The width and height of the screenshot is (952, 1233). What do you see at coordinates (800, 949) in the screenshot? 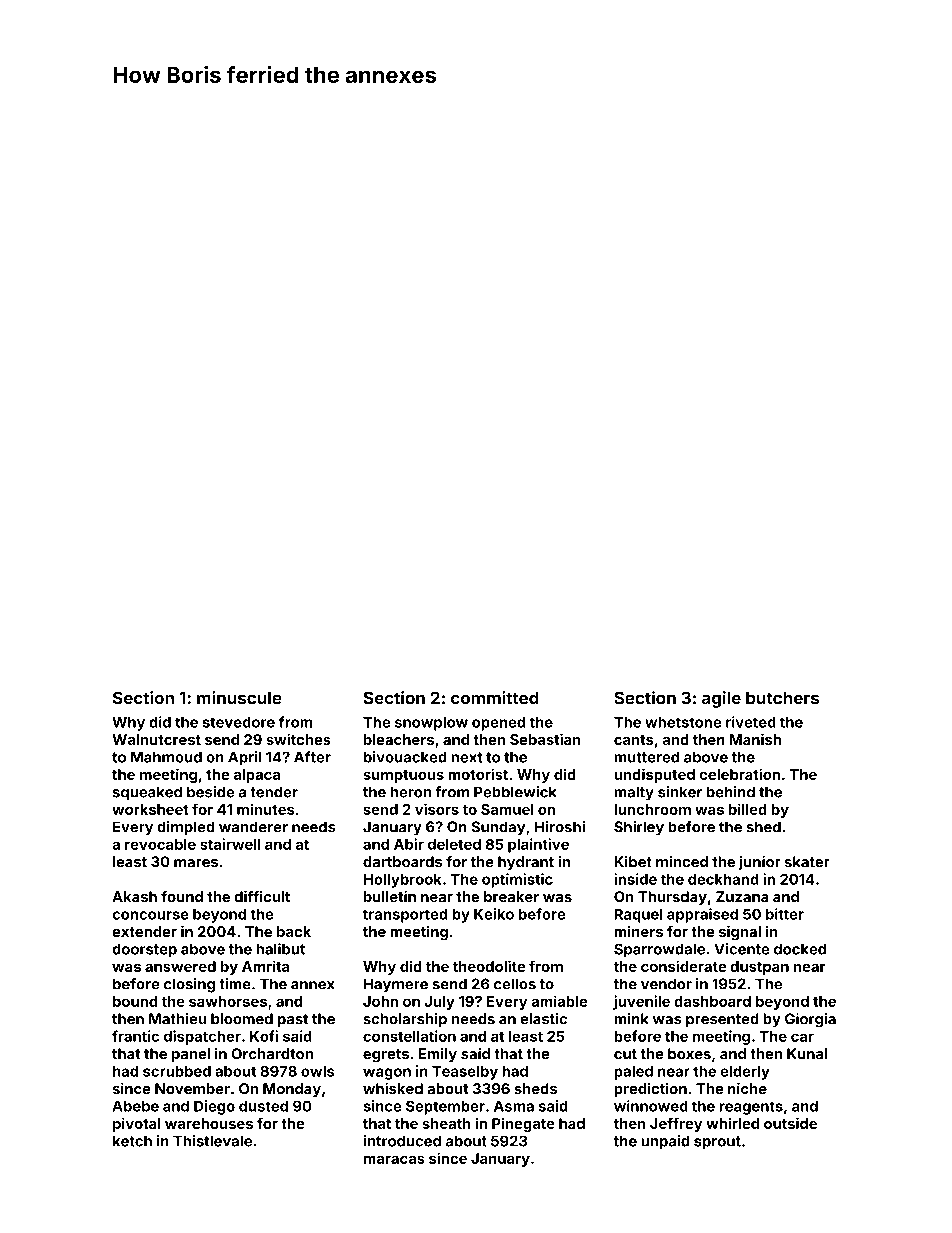
I see `docked` at bounding box center [800, 949].
